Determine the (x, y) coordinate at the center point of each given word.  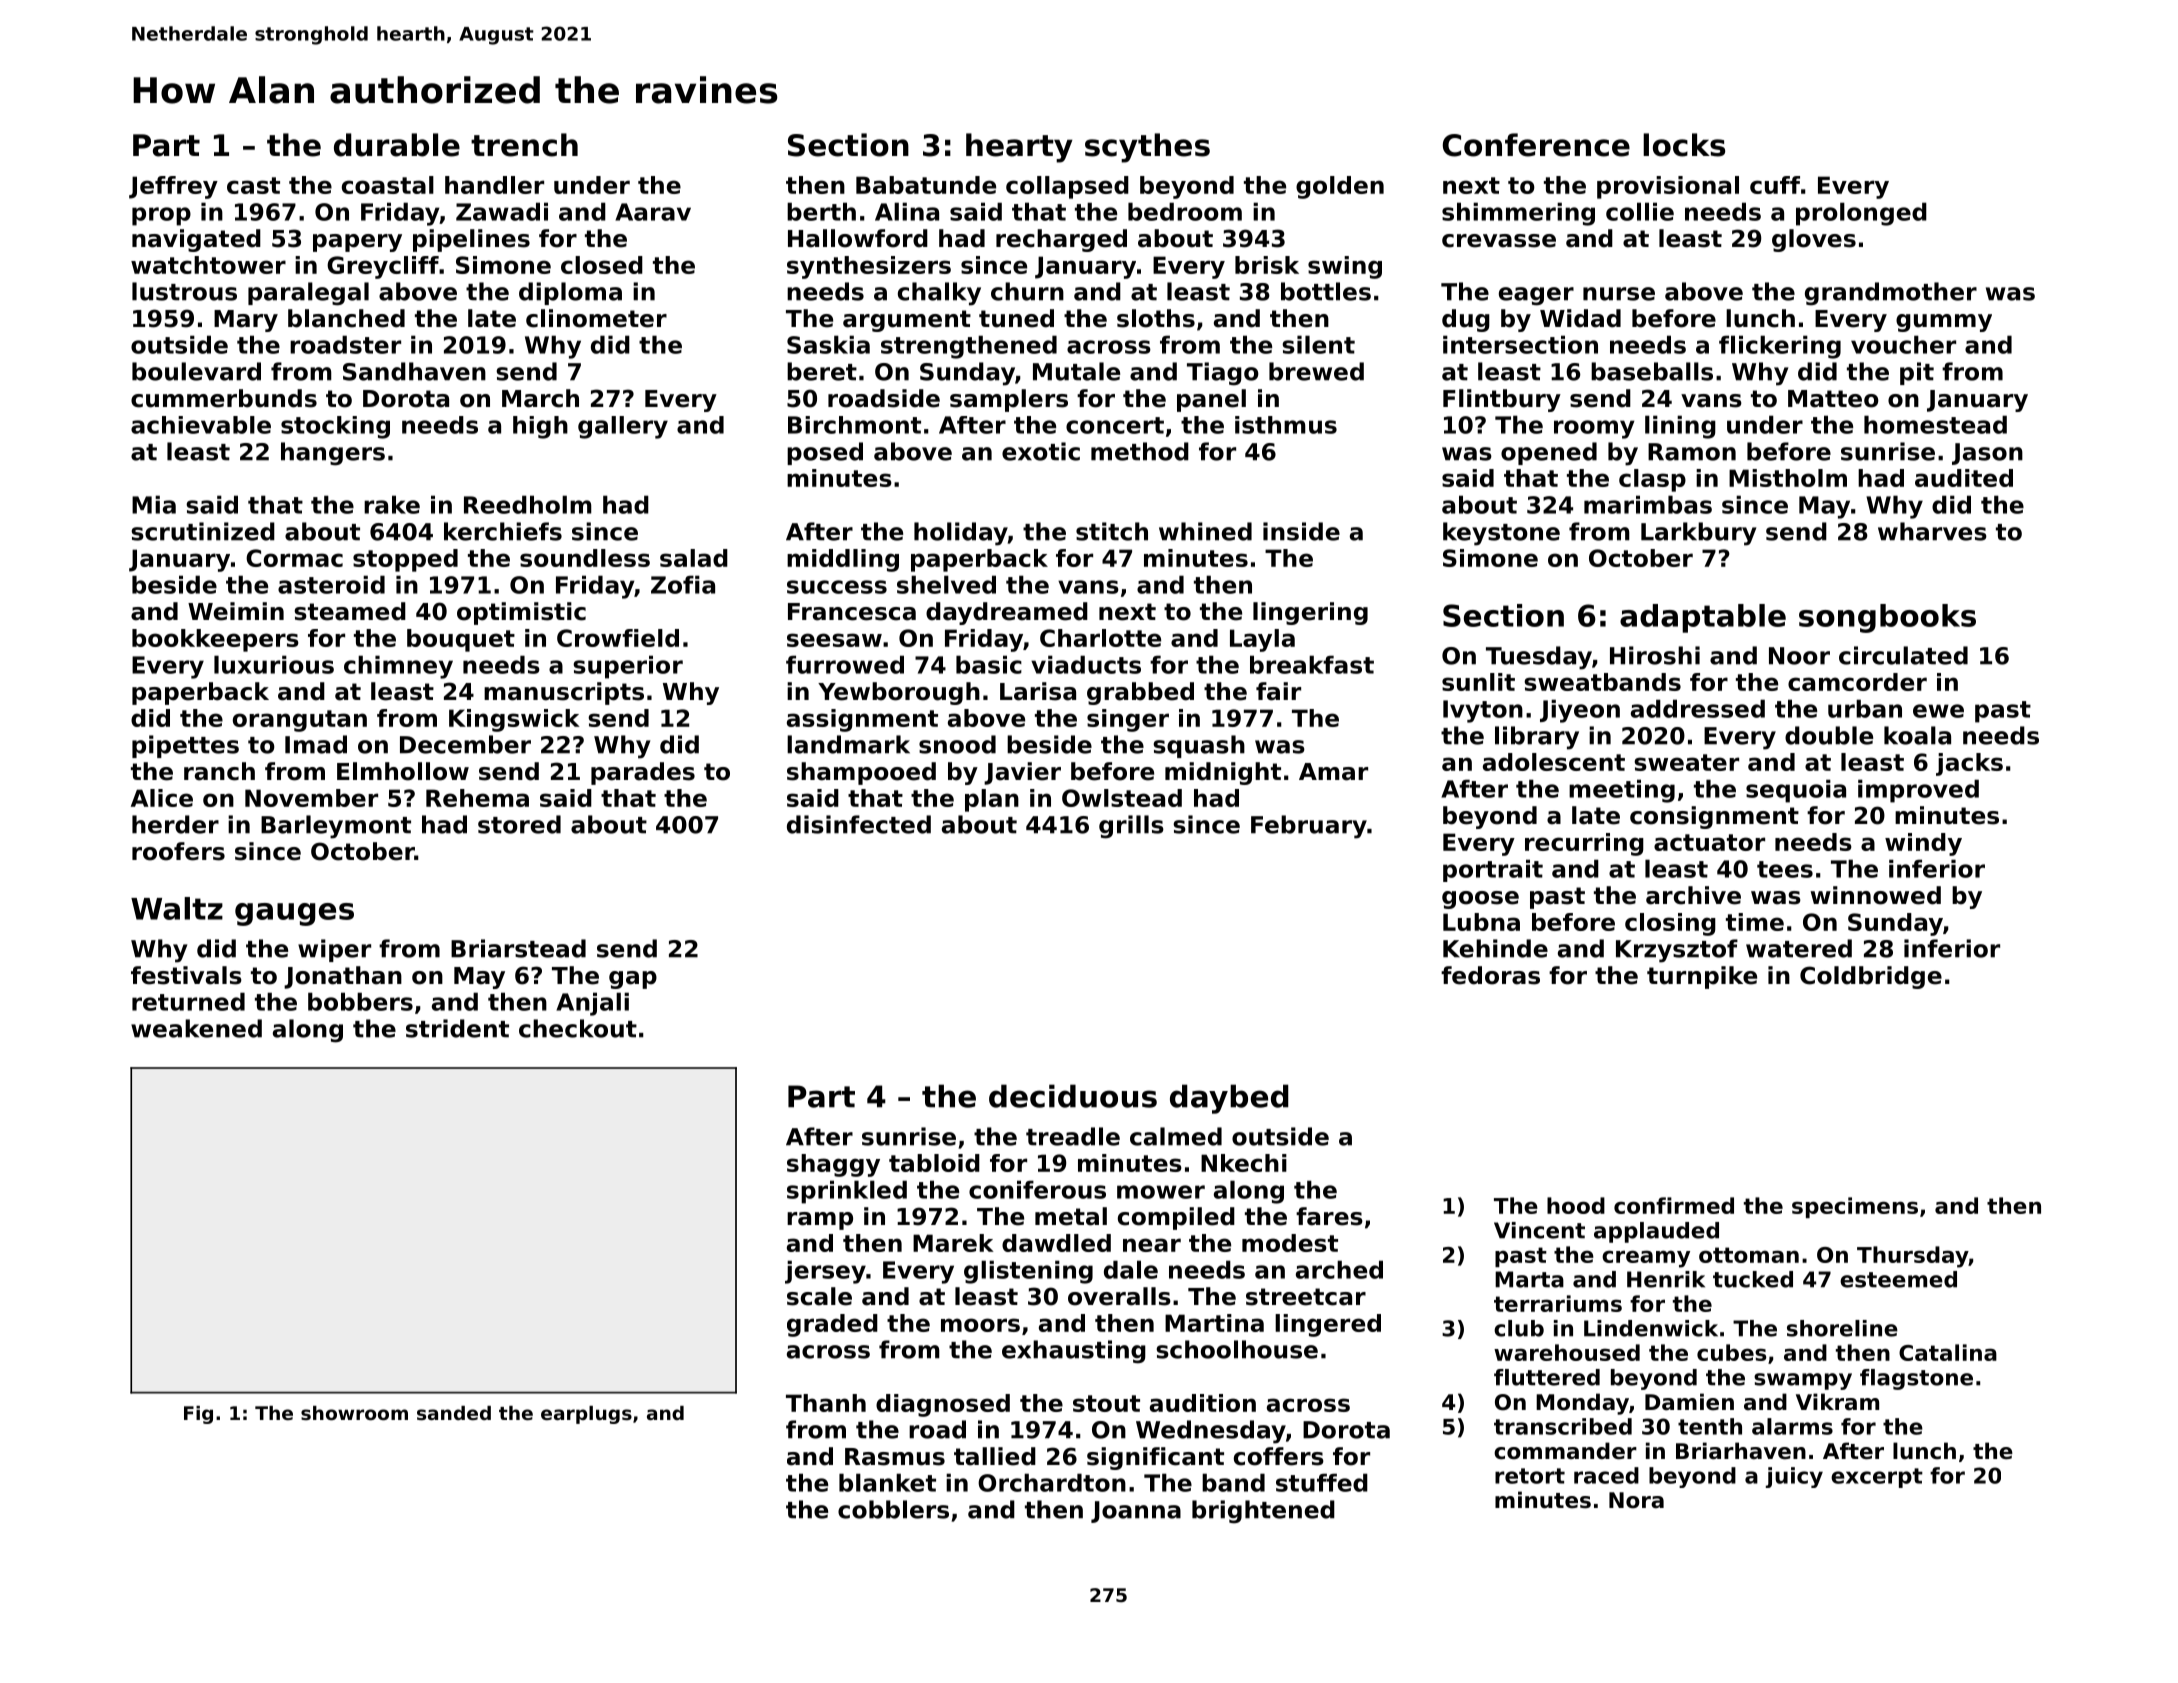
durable (397, 145)
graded (832, 1325)
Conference (1536, 145)
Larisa (1038, 691)
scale (819, 1296)
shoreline (1842, 1328)
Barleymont (336, 827)
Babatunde (926, 185)
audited (1964, 478)
